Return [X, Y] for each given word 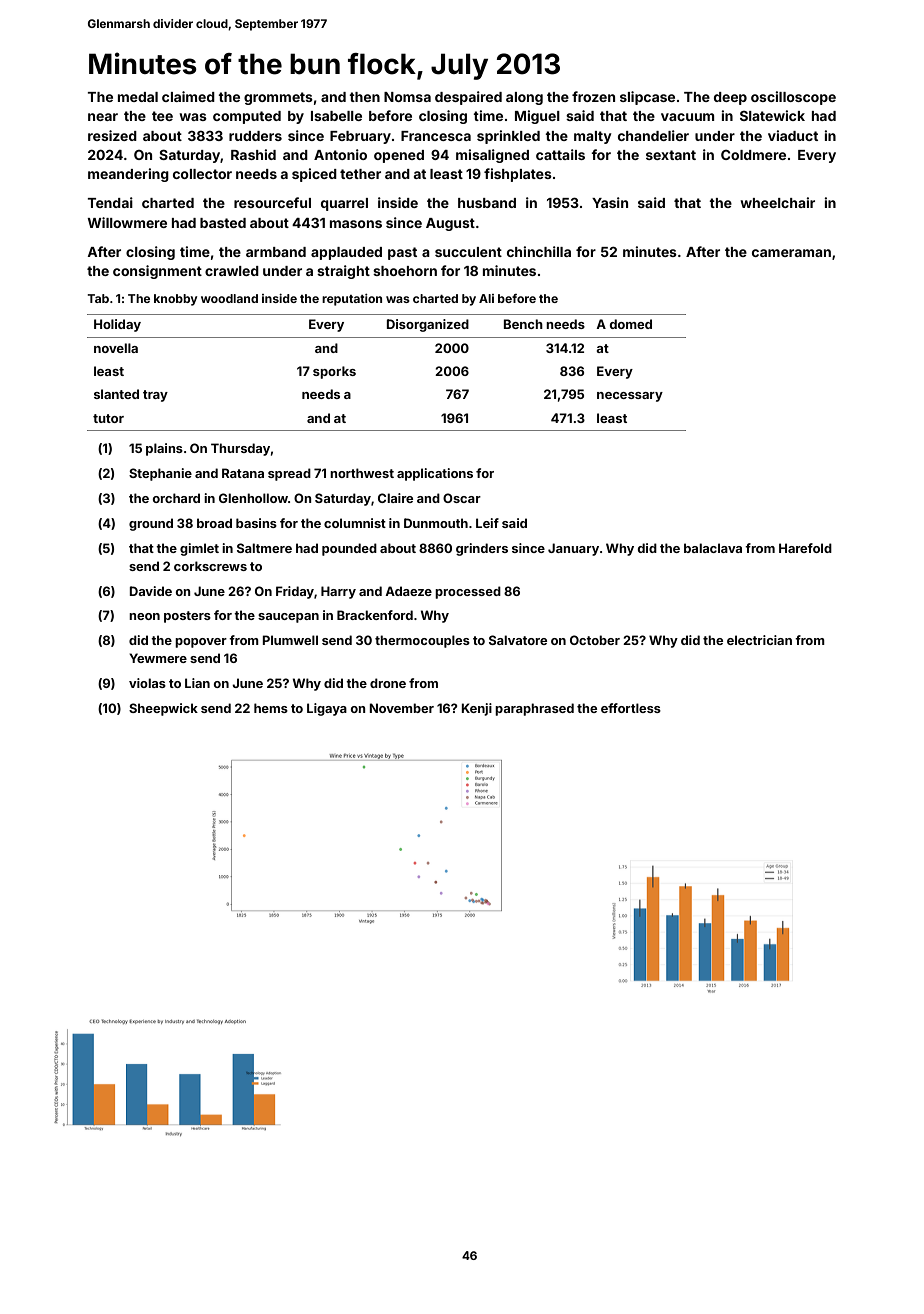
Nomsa [407, 97]
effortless [631, 708]
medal [138, 97]
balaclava [713, 548]
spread [289, 474]
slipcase [647, 98]
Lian [197, 683]
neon [144, 616]
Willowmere [127, 222]
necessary [630, 397]
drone [388, 683]
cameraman [791, 253]
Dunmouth [436, 523]
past [402, 253]
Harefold [805, 548]
